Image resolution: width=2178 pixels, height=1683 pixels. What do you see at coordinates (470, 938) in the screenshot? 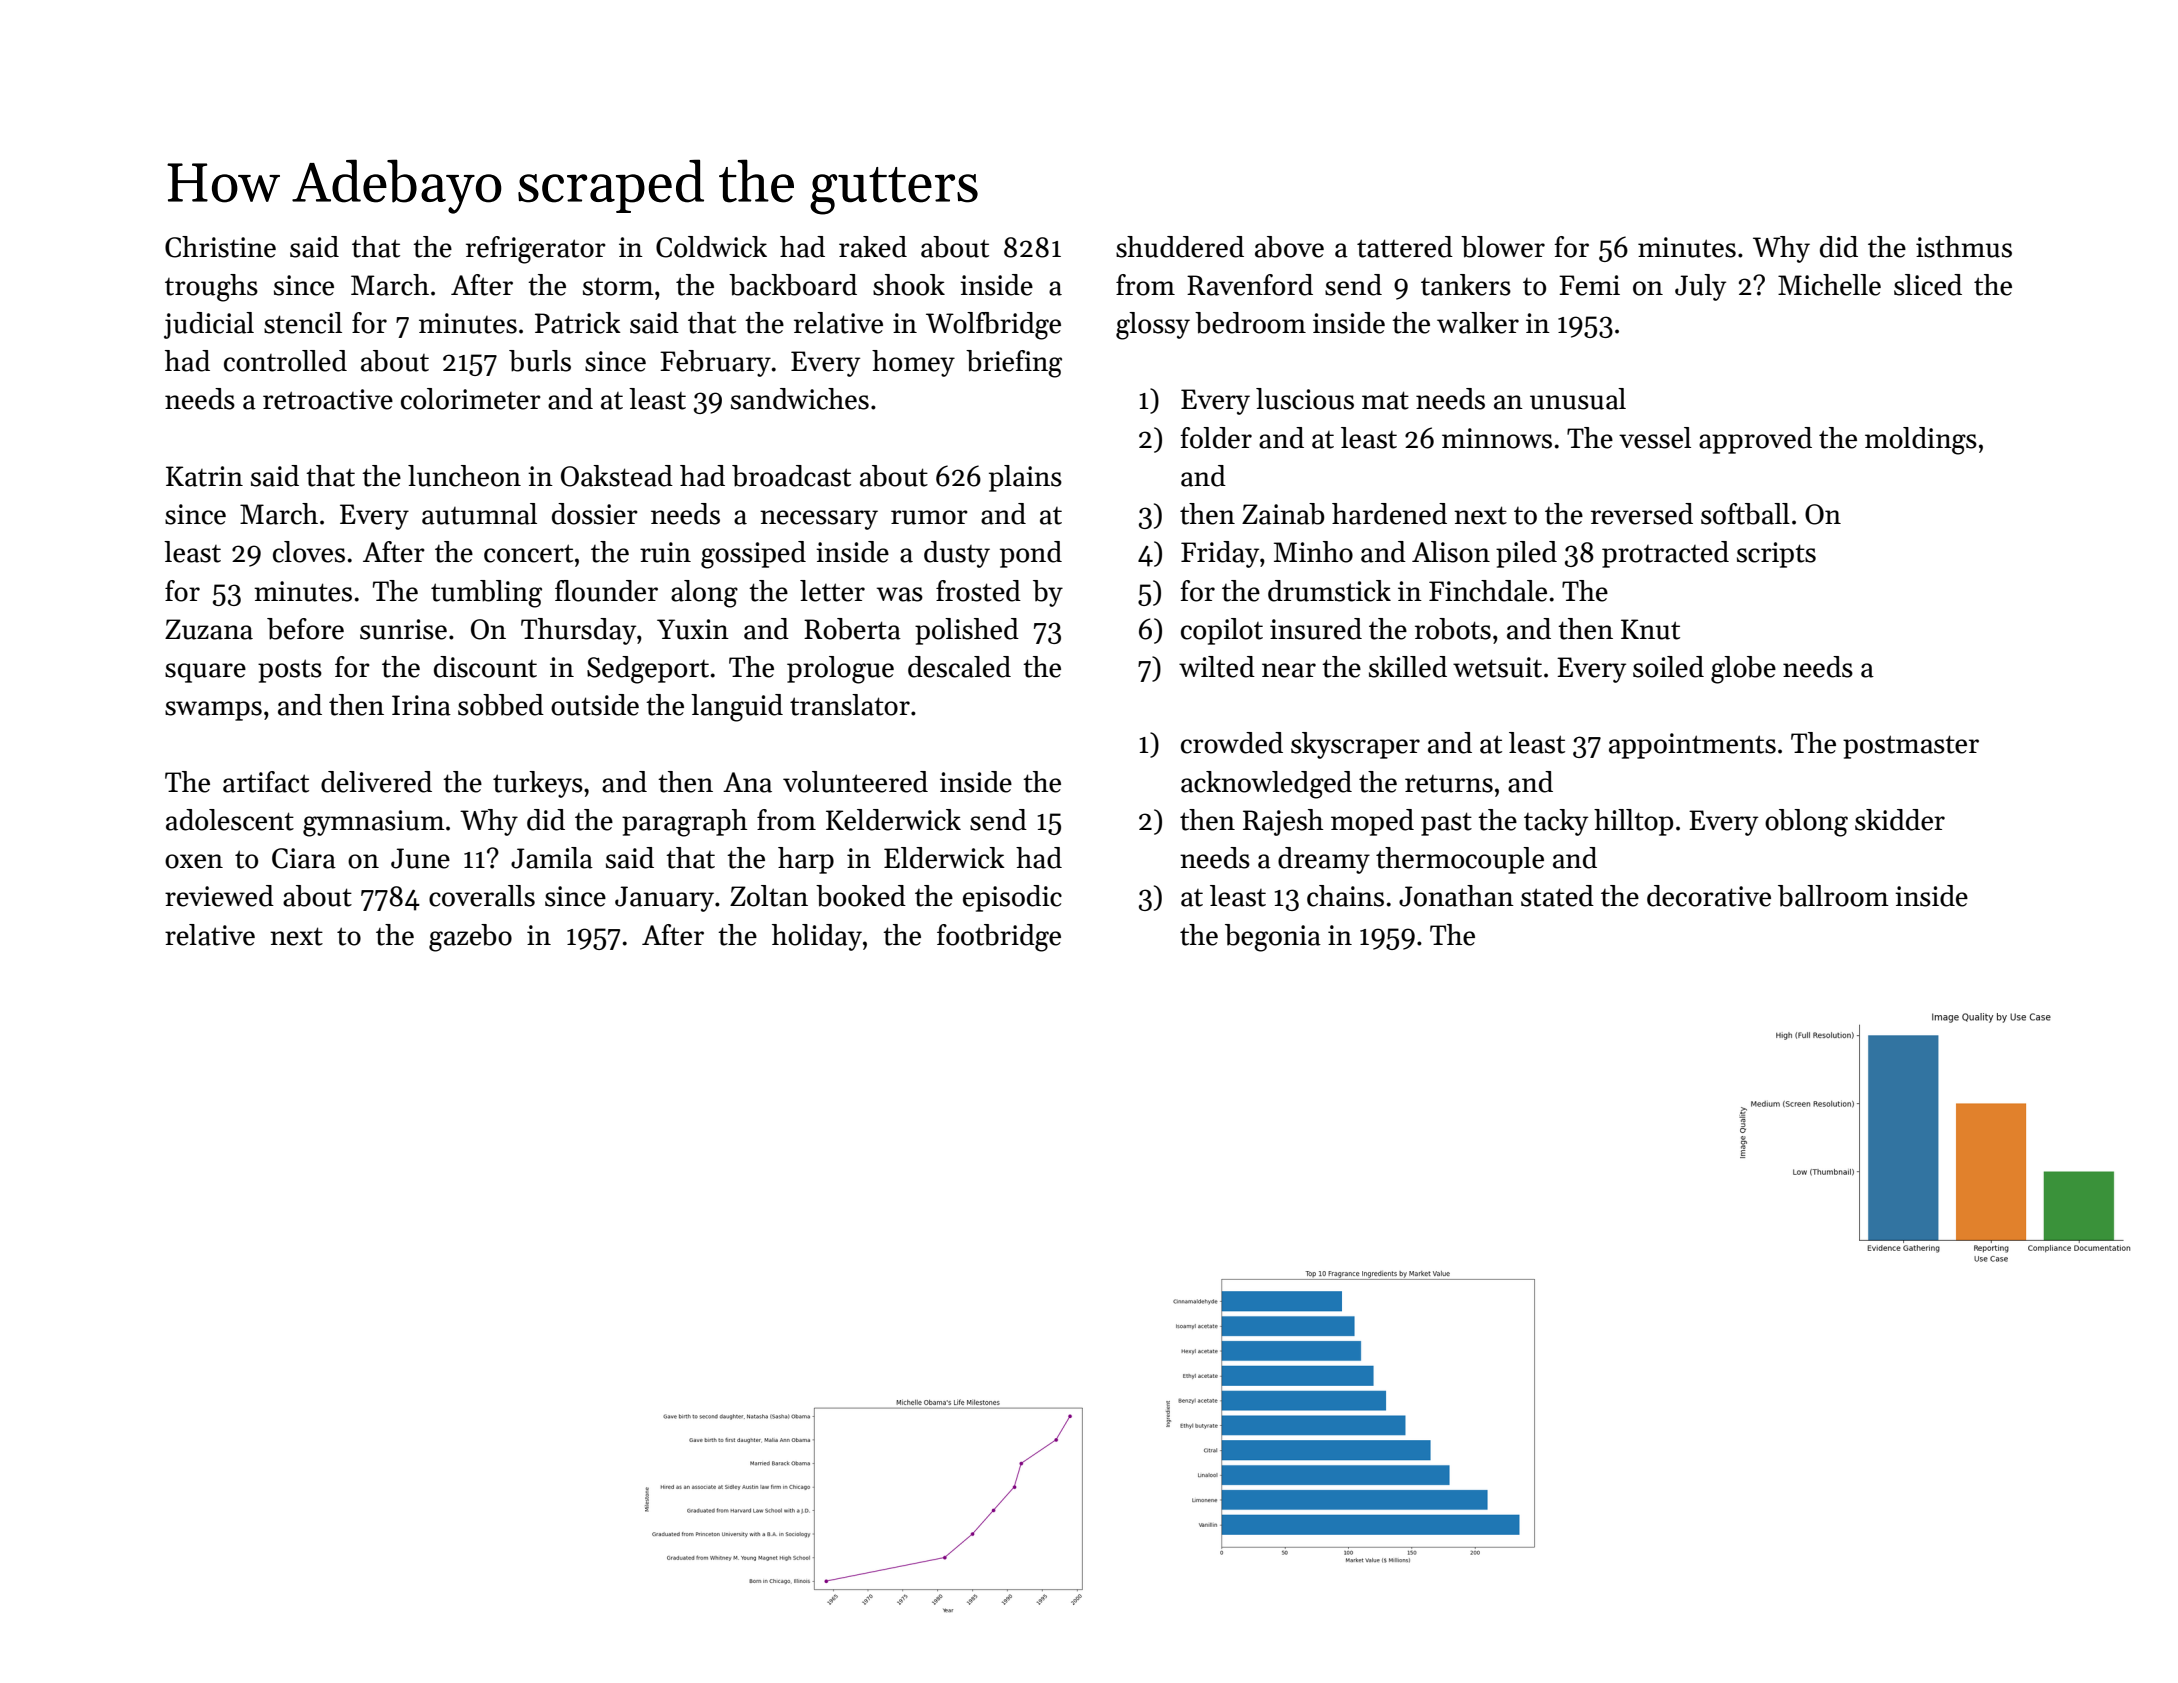
I see `gazebo` at bounding box center [470, 938].
